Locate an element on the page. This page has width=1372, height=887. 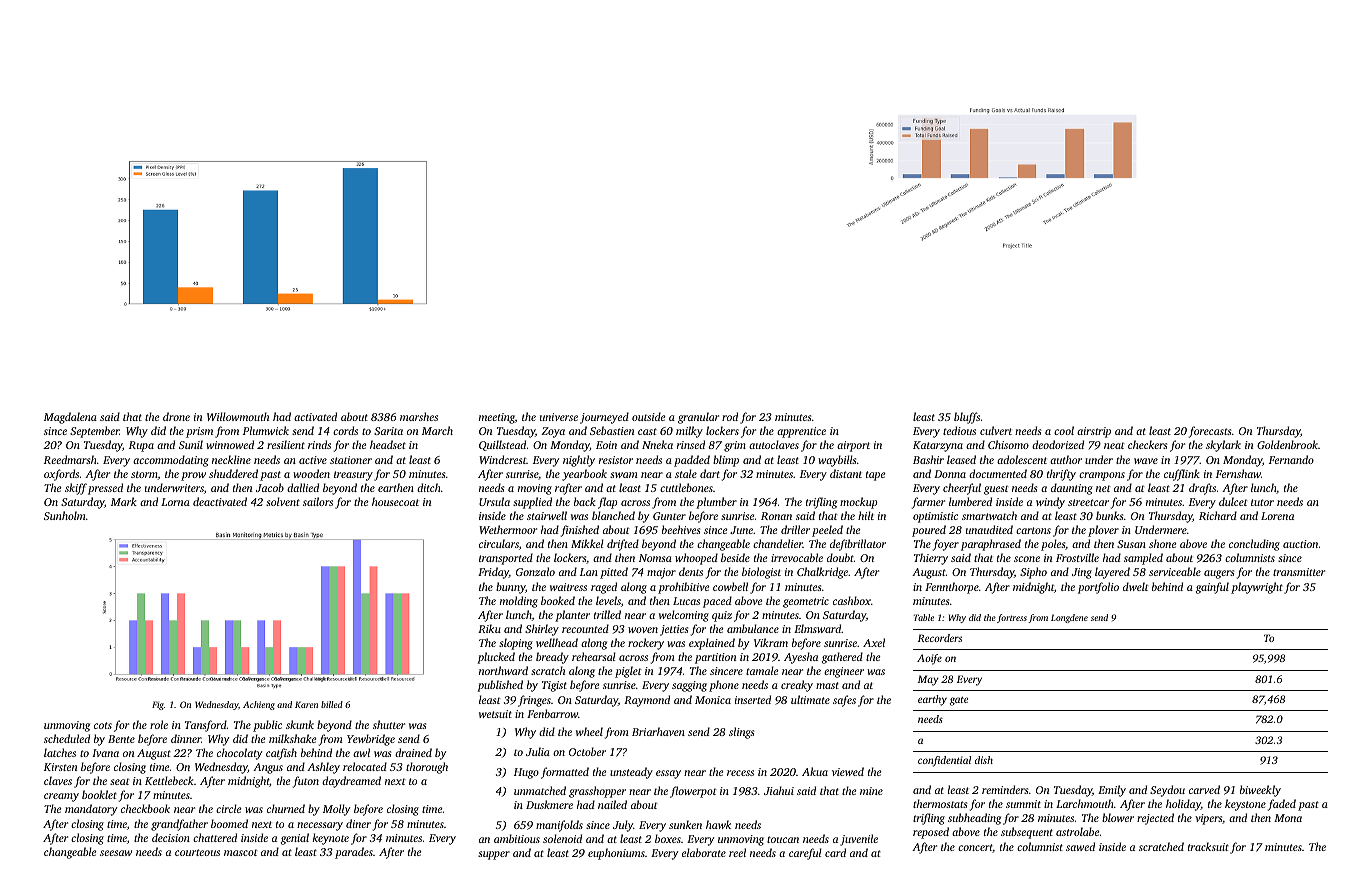
euphoniums is located at coordinates (616, 854).
